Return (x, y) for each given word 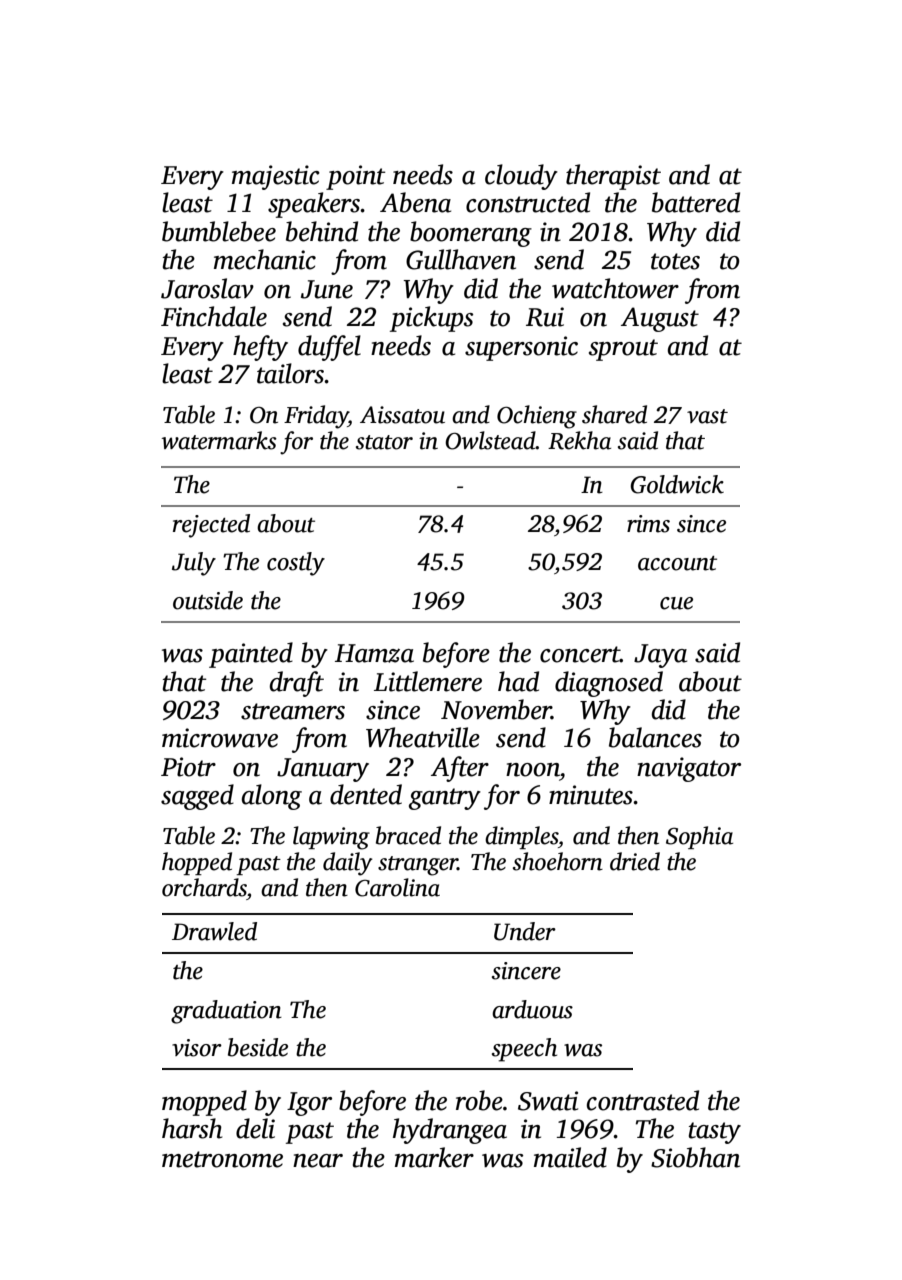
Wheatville (423, 737)
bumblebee (219, 231)
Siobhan (695, 1157)
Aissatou (402, 415)
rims (648, 524)
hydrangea (450, 1131)
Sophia (699, 837)
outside (208, 600)
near (318, 1161)
